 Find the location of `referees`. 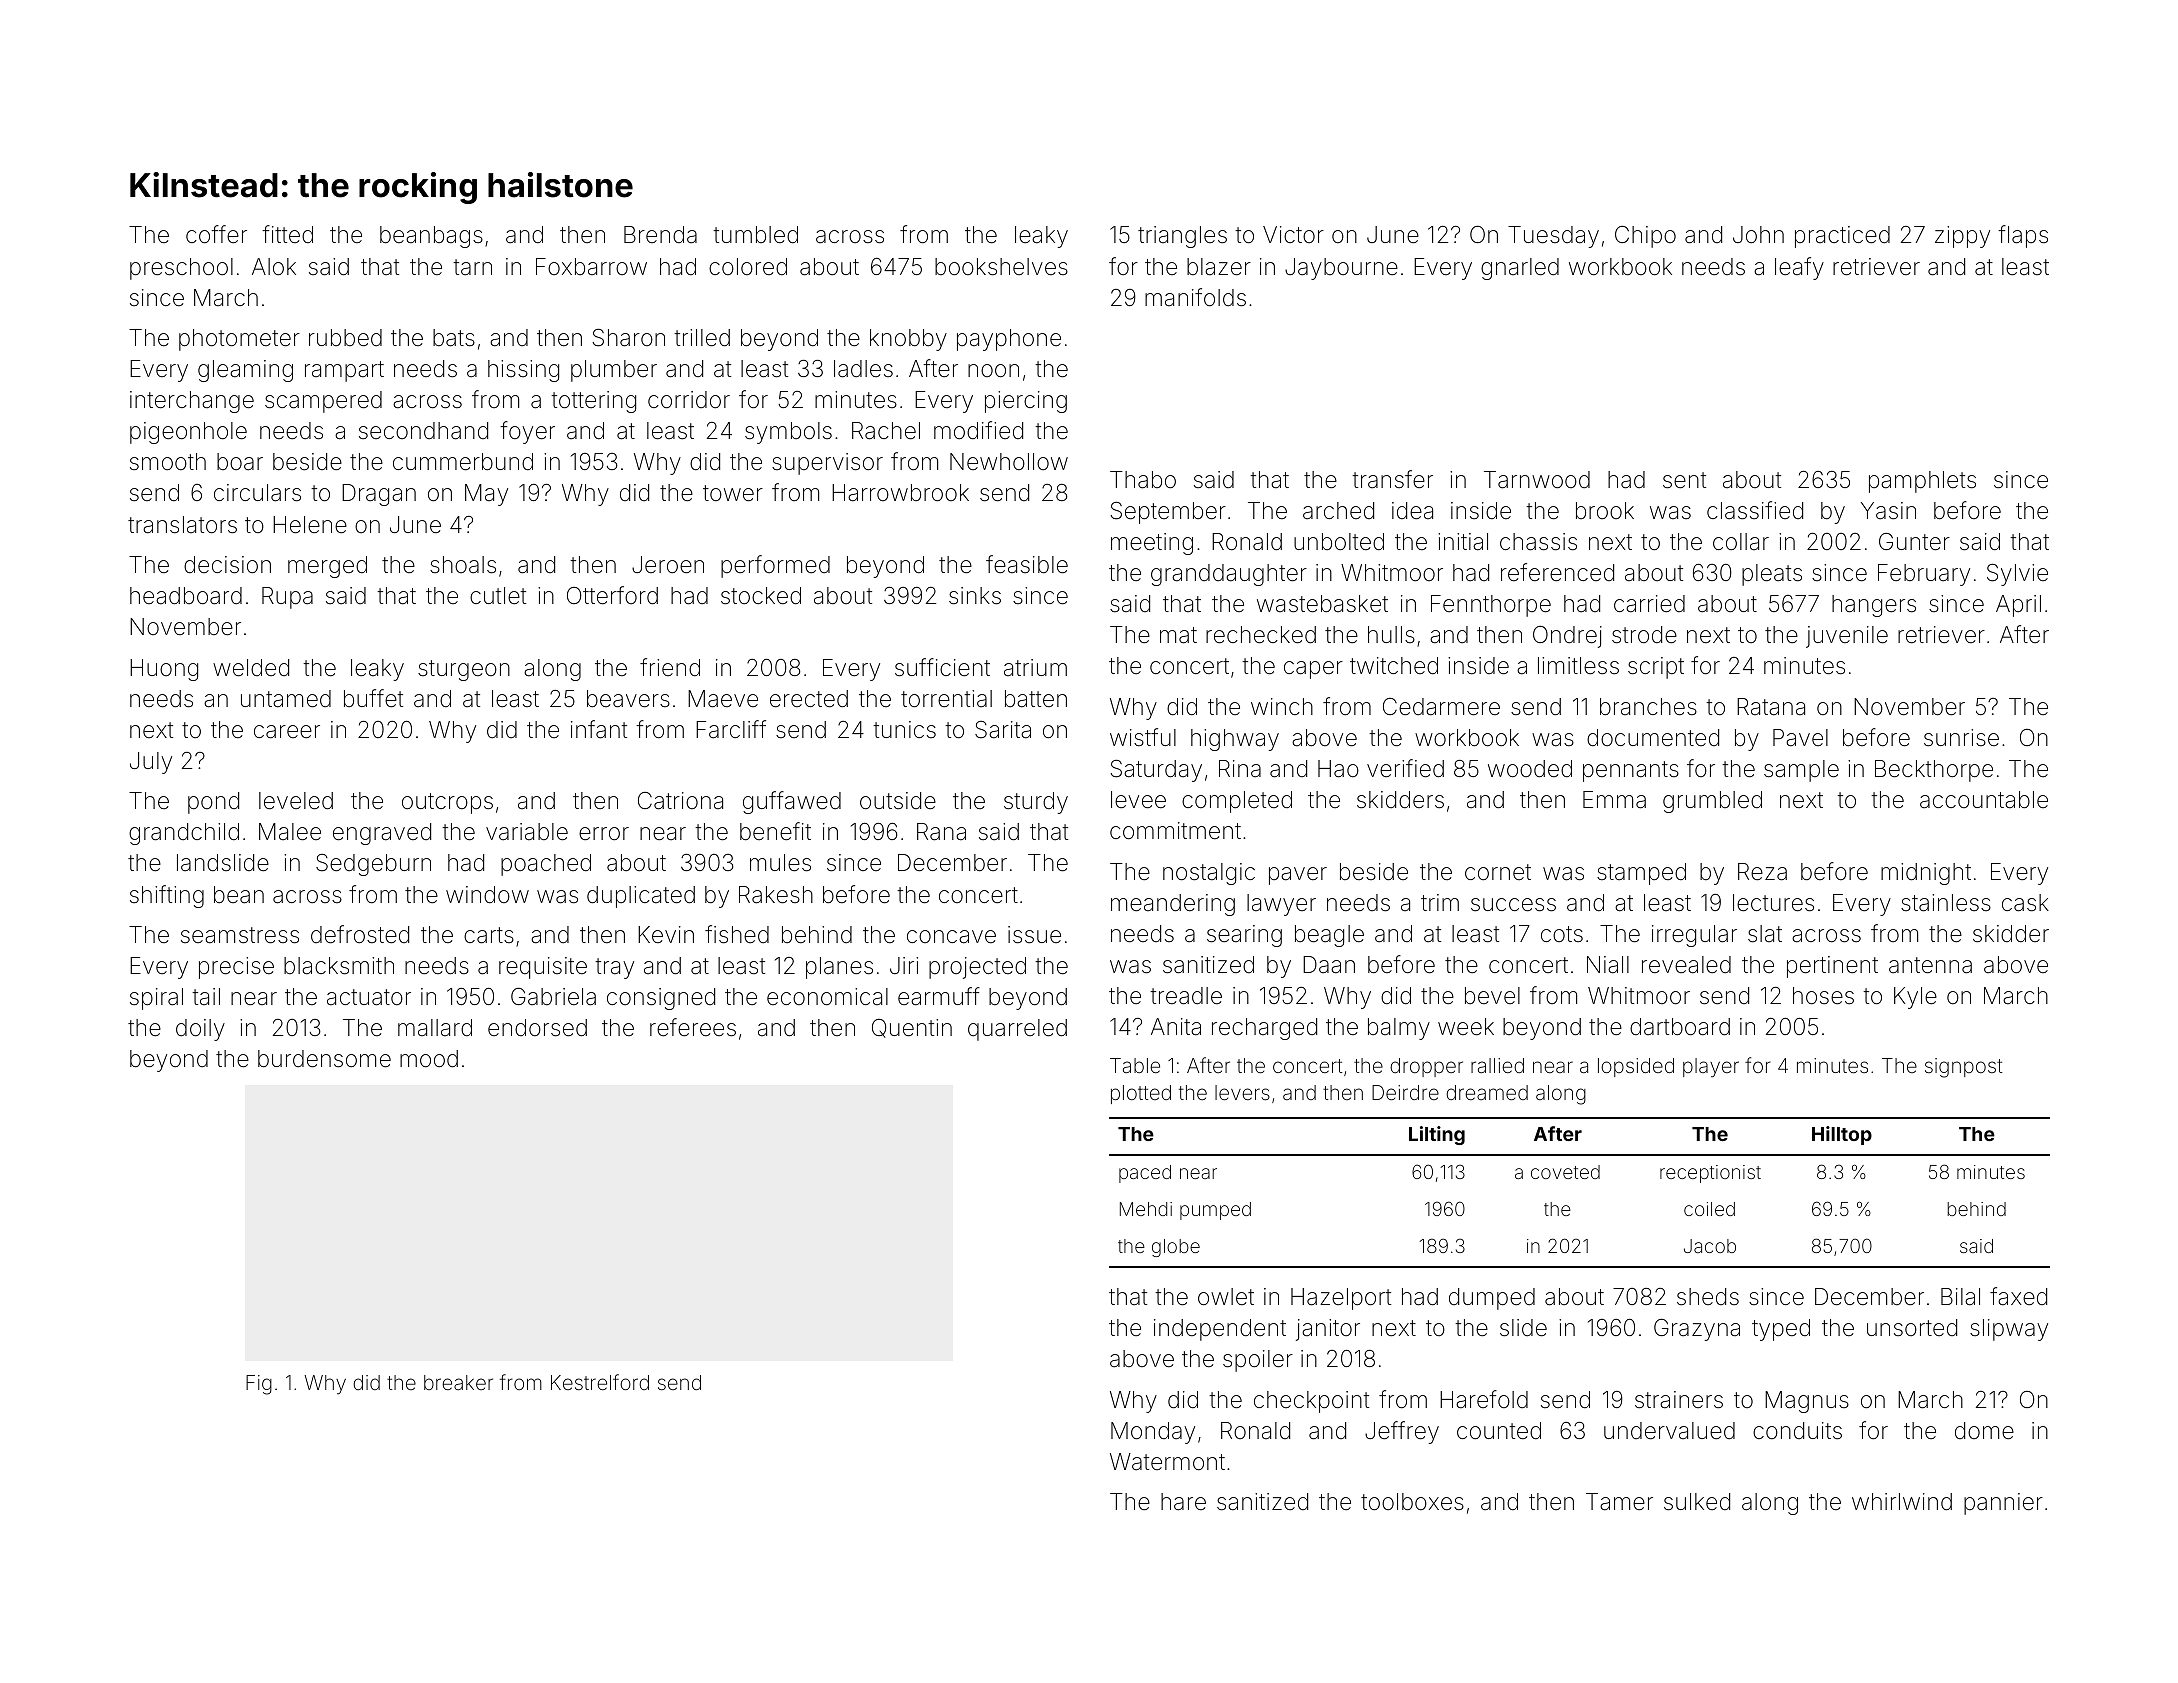

referees is located at coordinates (693, 1027).
